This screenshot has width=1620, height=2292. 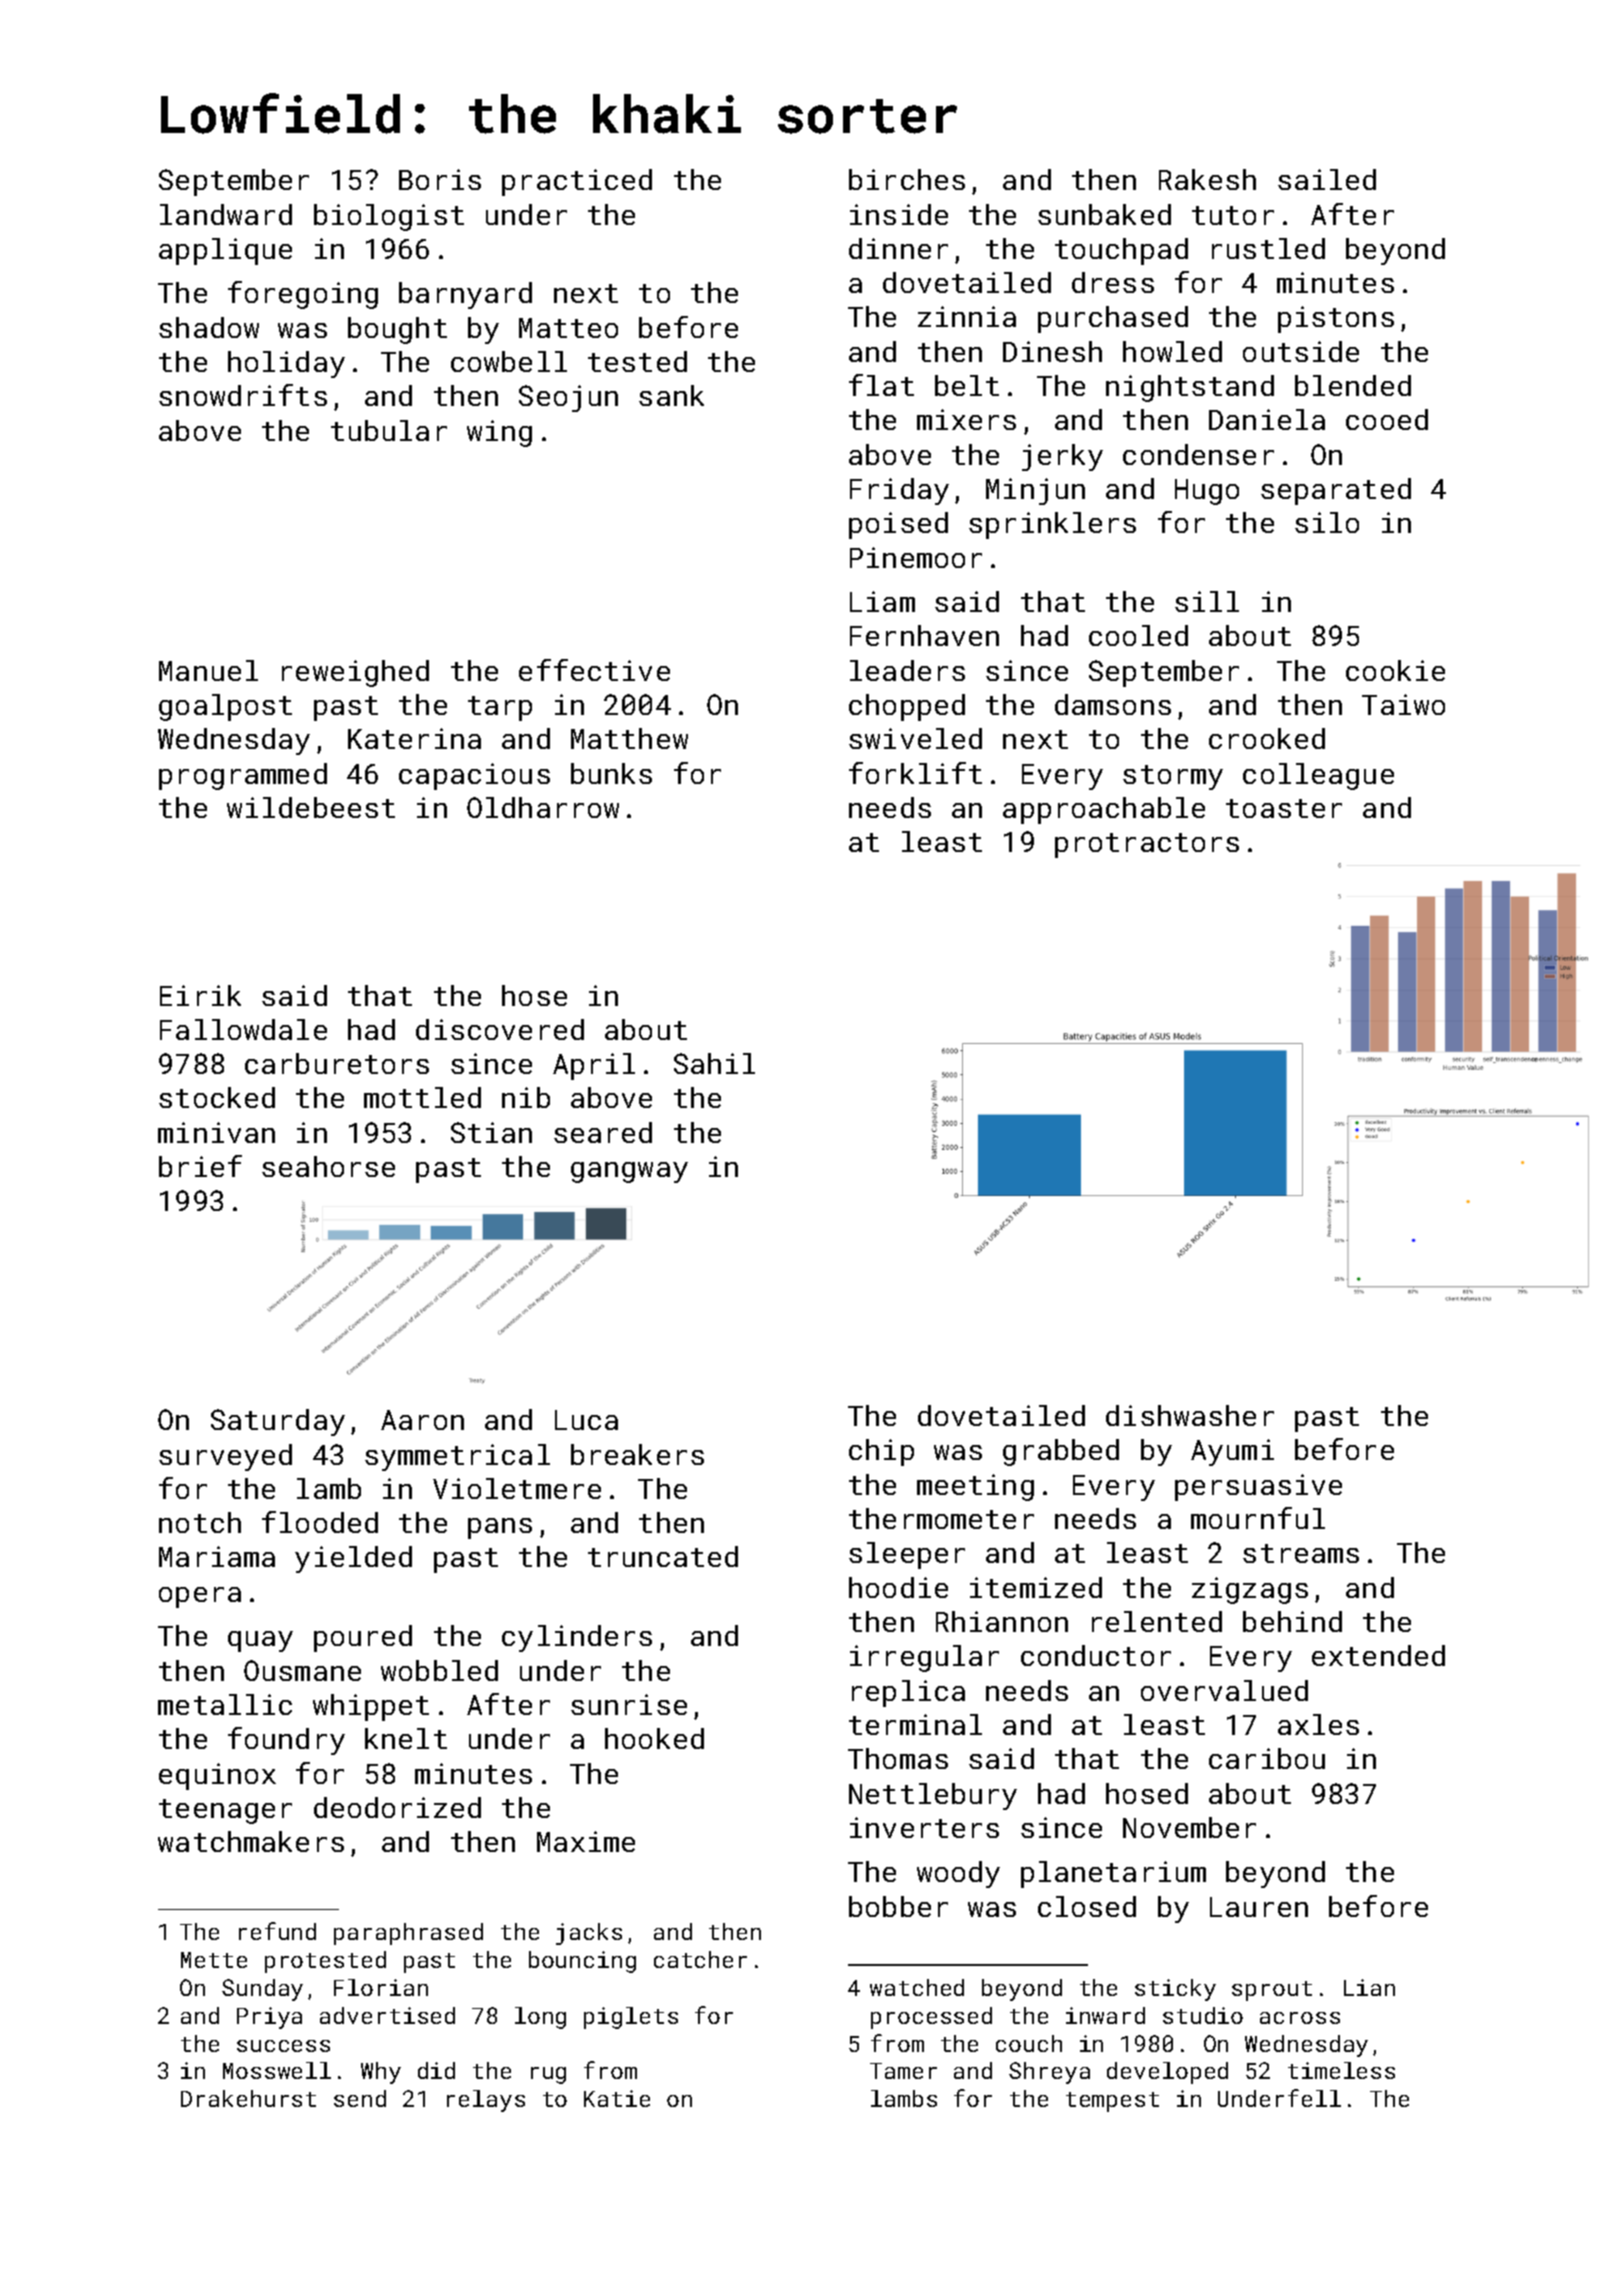 What do you see at coordinates (881, 1452) in the screenshot?
I see `chip` at bounding box center [881, 1452].
